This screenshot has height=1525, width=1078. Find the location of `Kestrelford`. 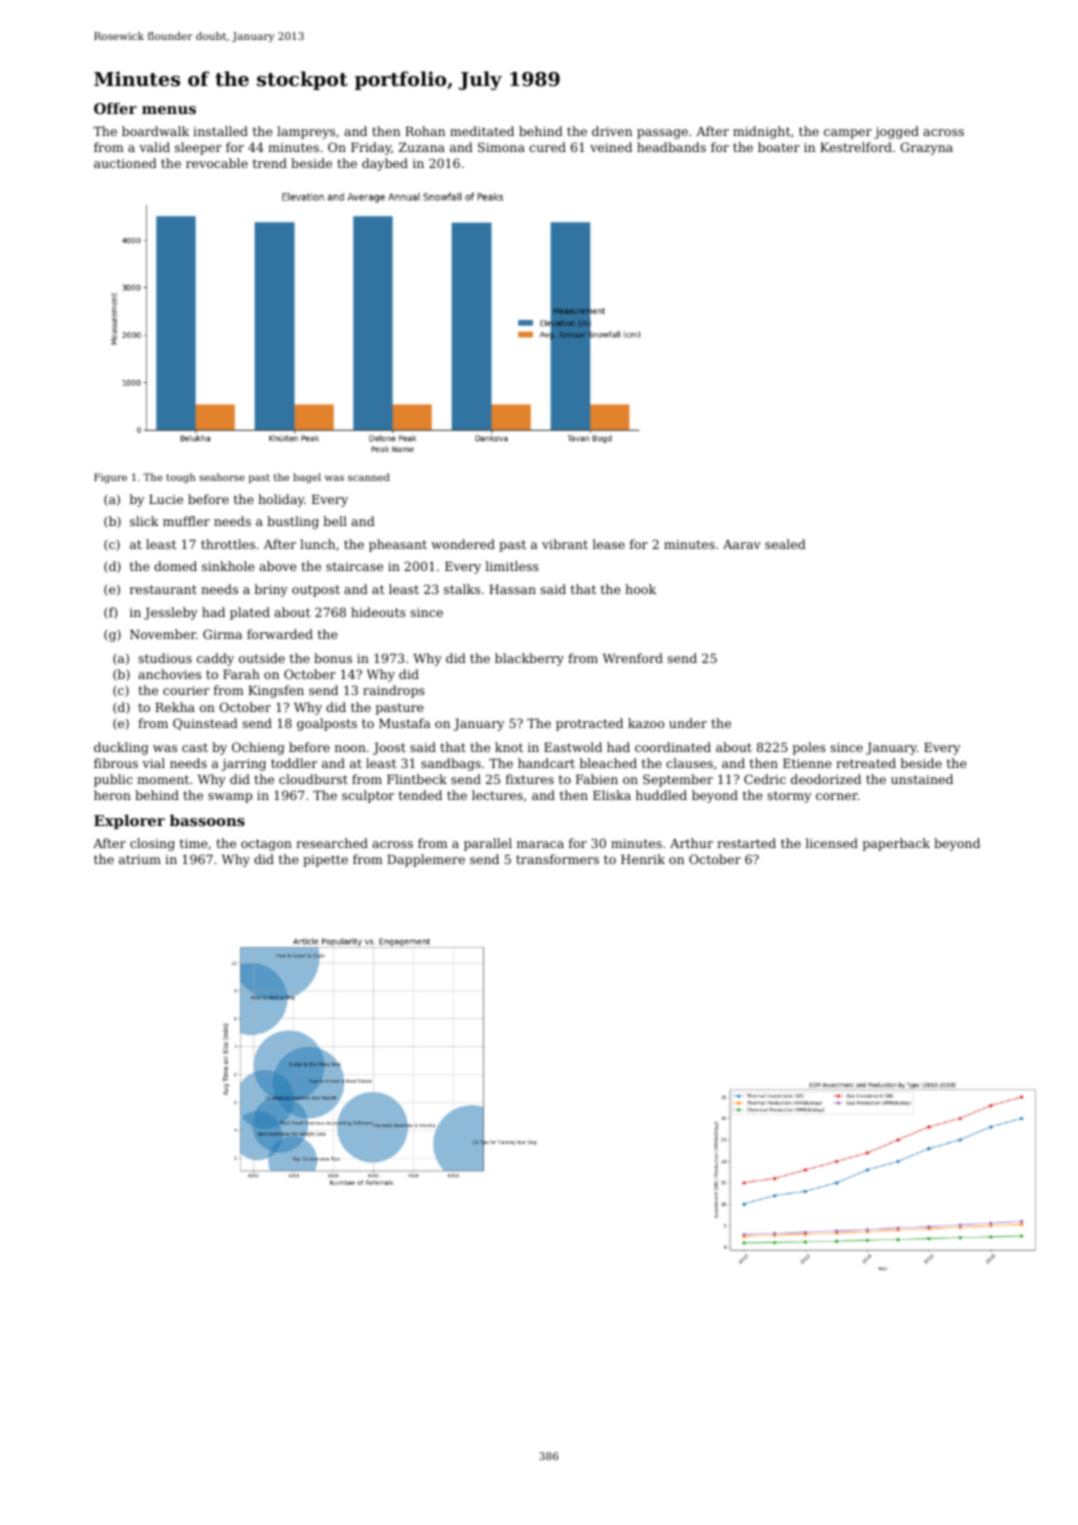

Kestrelford is located at coordinates (856, 147).
